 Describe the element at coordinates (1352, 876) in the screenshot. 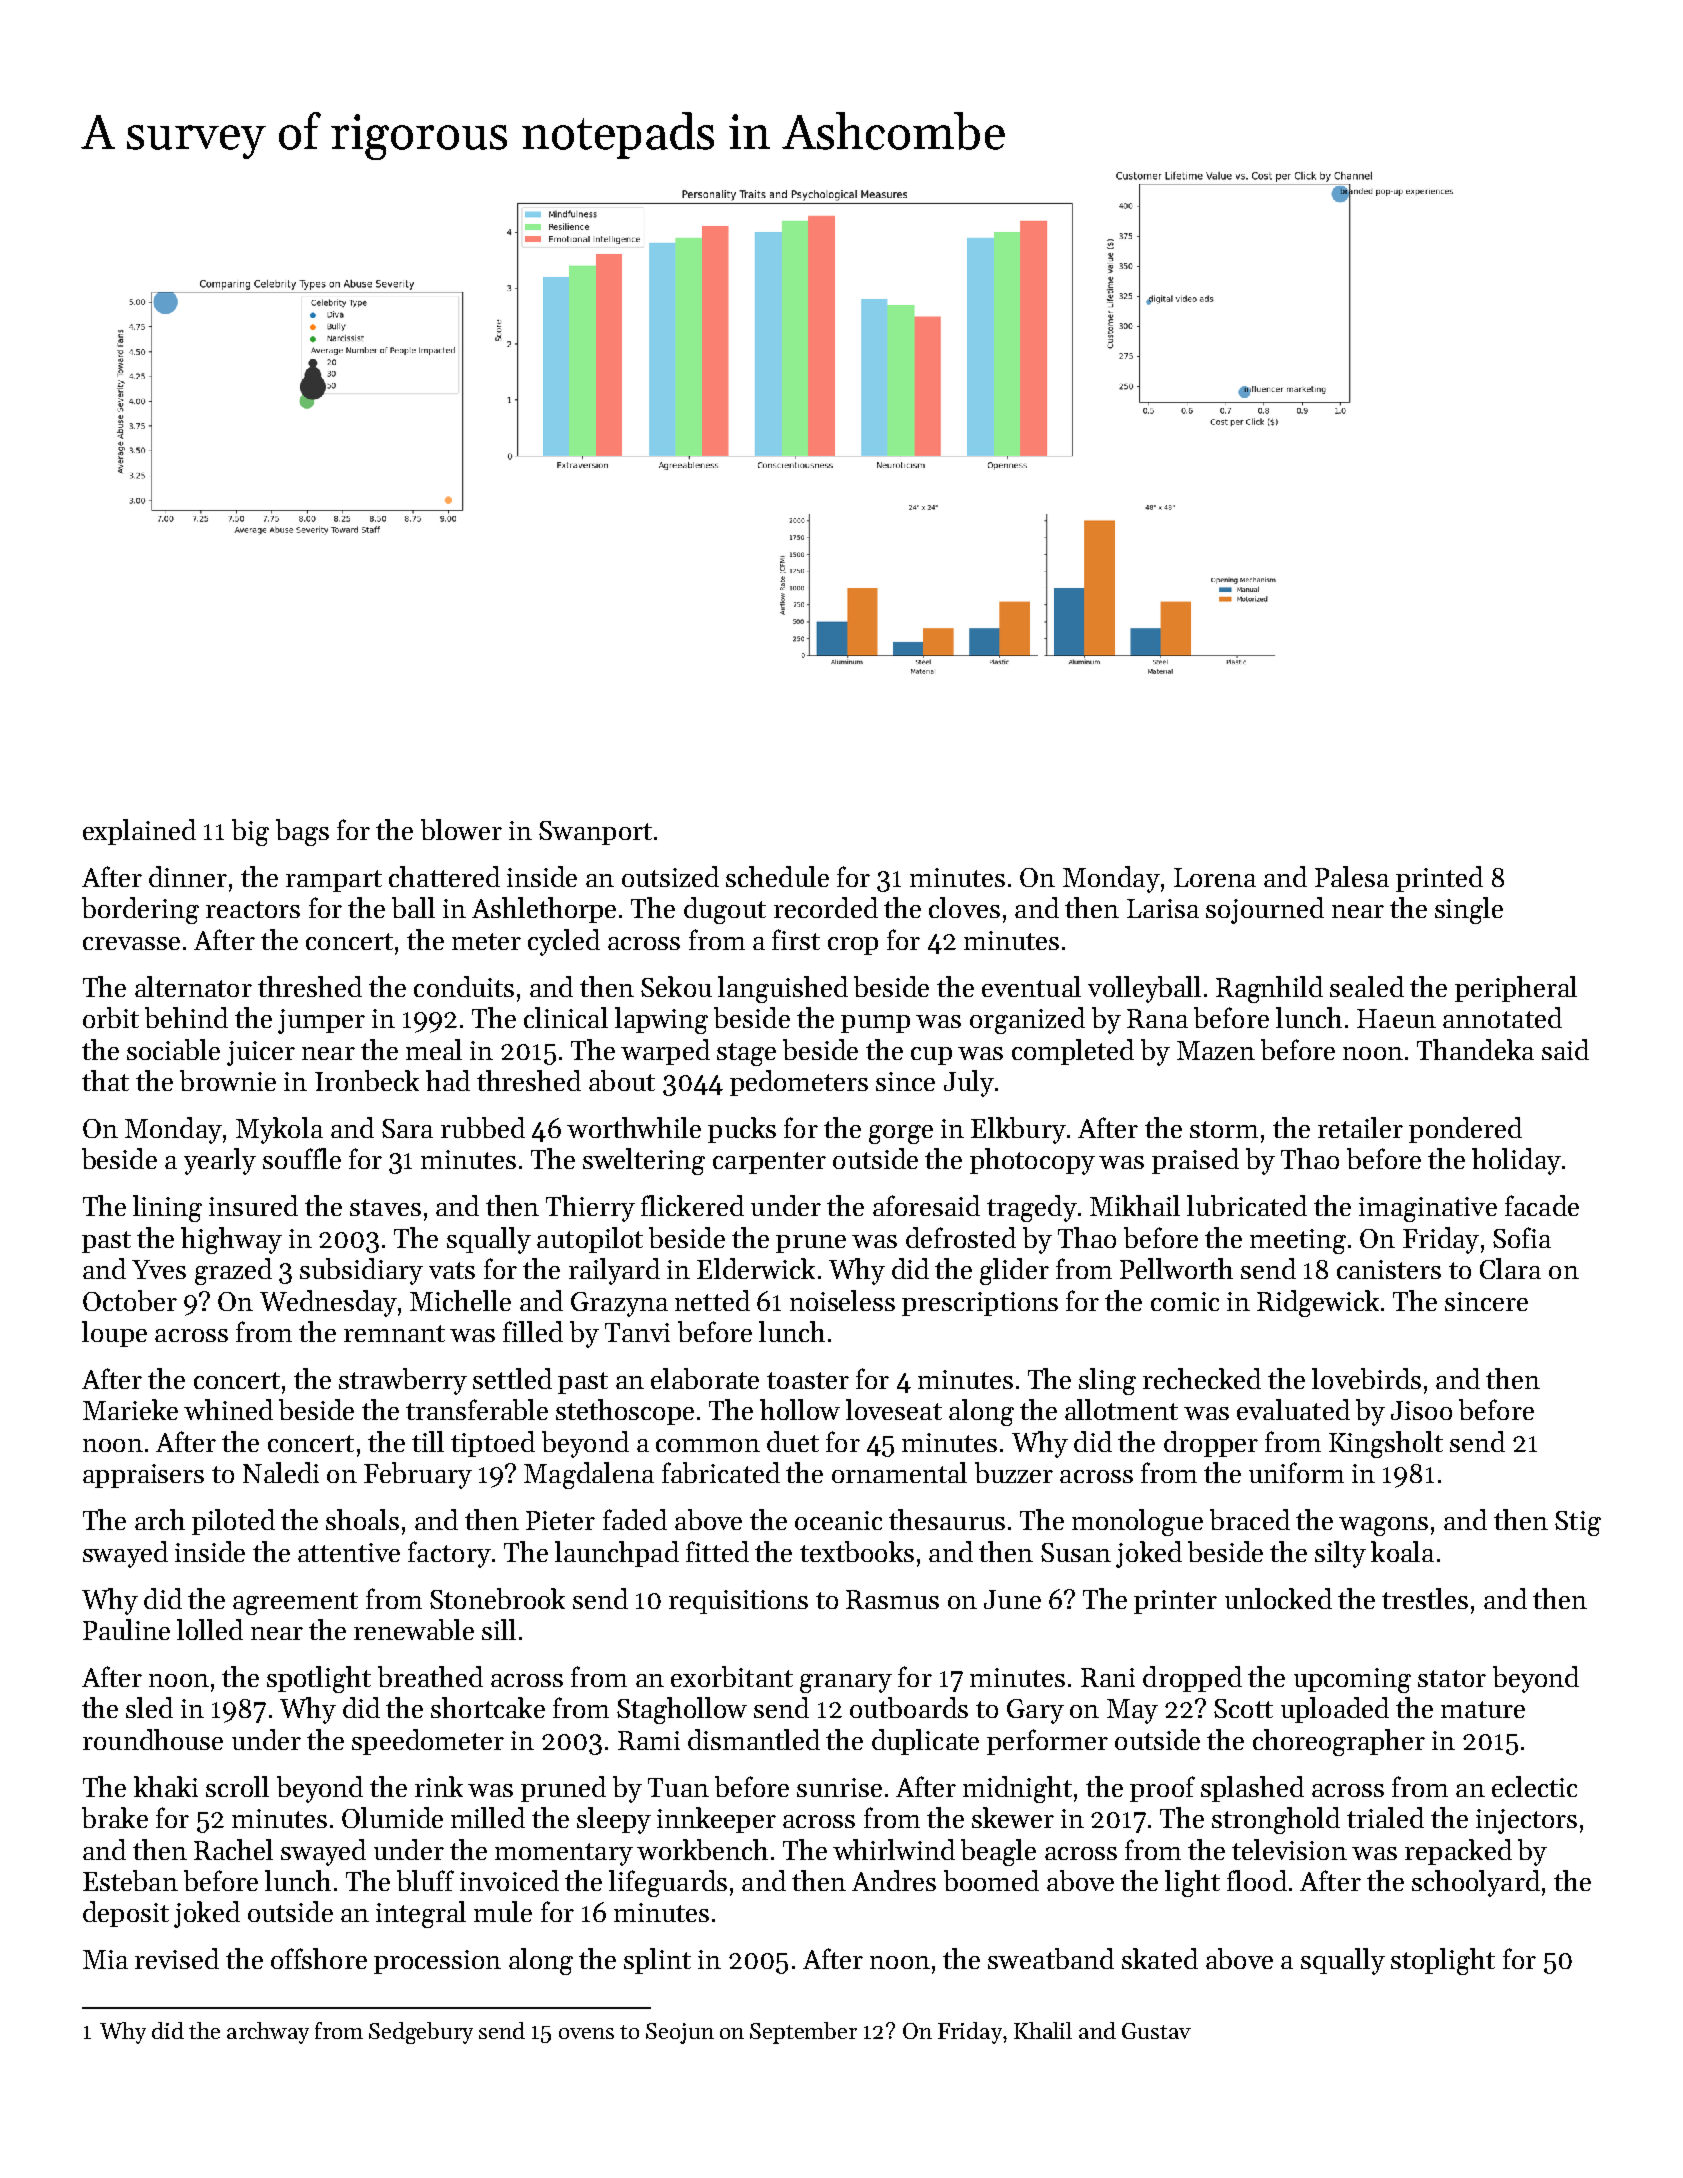

I see `Palesa` at that location.
